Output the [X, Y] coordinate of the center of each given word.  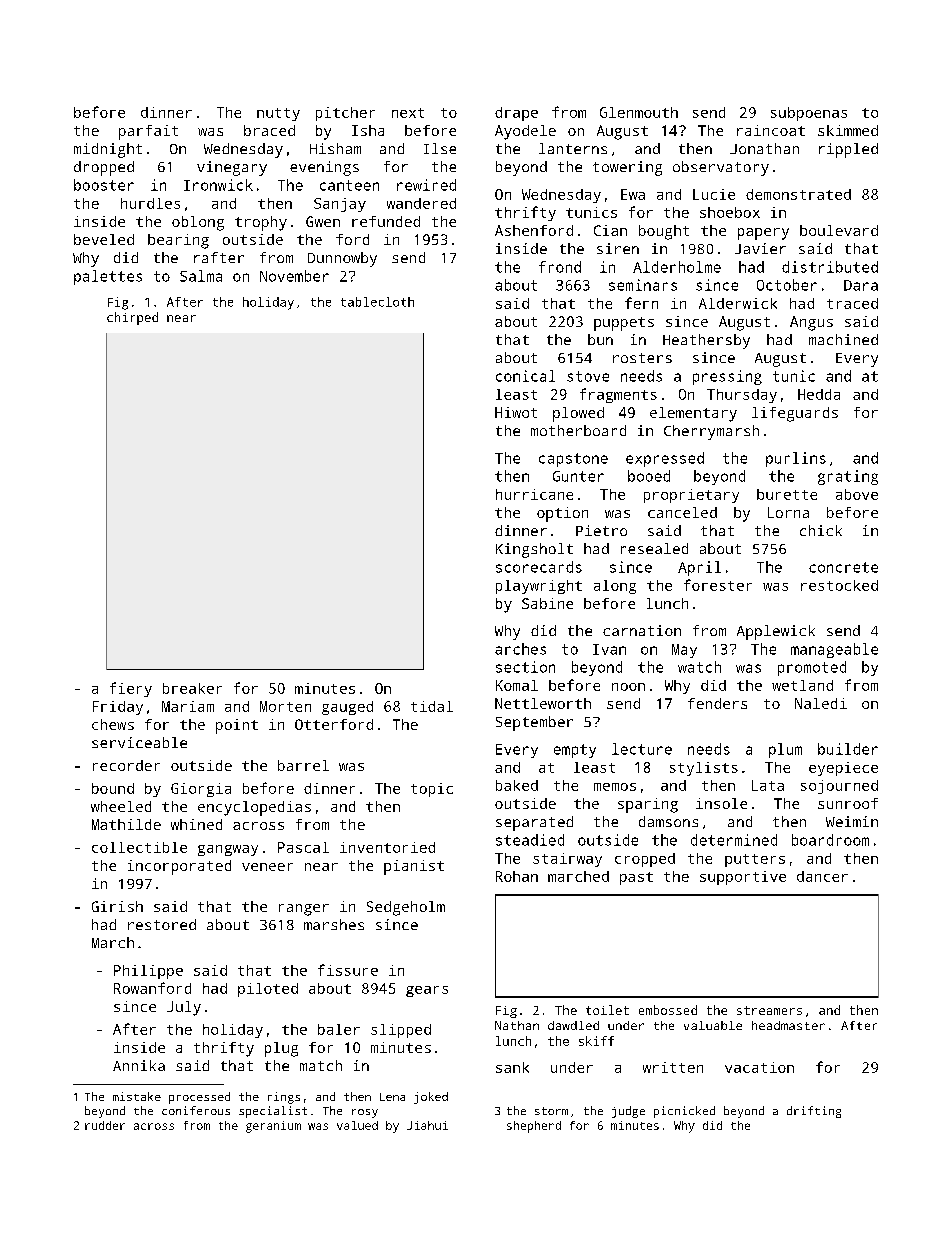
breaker [192, 688]
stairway [567, 860]
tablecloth [377, 302]
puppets [624, 324]
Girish [117, 906]
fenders [717, 703]
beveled [104, 239]
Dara [861, 285]
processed [199, 1098]
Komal [517, 685]
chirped [132, 318]
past [636, 878]
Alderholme [677, 267]
